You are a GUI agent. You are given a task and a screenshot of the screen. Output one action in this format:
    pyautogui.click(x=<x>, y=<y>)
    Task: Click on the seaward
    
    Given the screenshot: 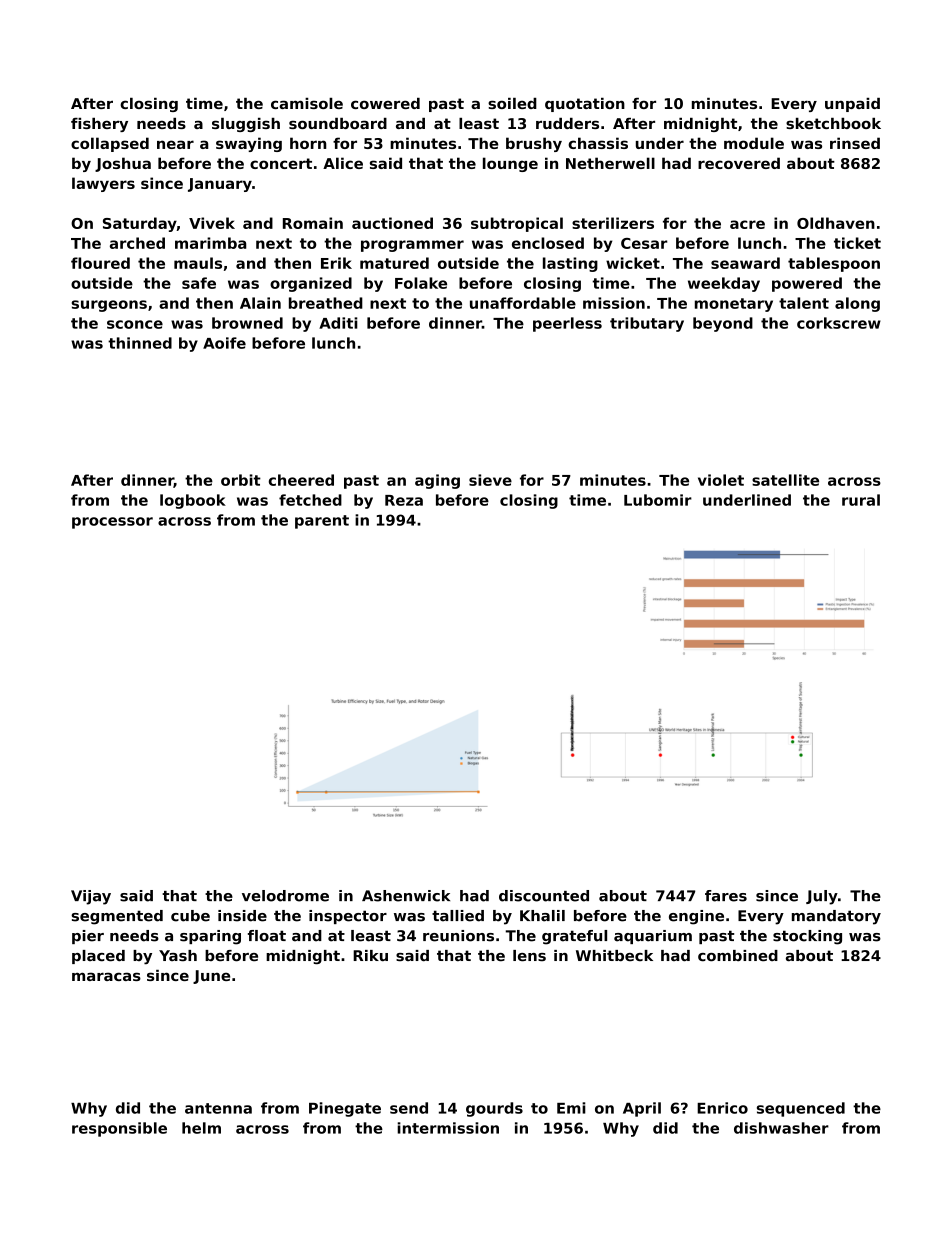 What is the action you would take?
    pyautogui.click(x=745, y=263)
